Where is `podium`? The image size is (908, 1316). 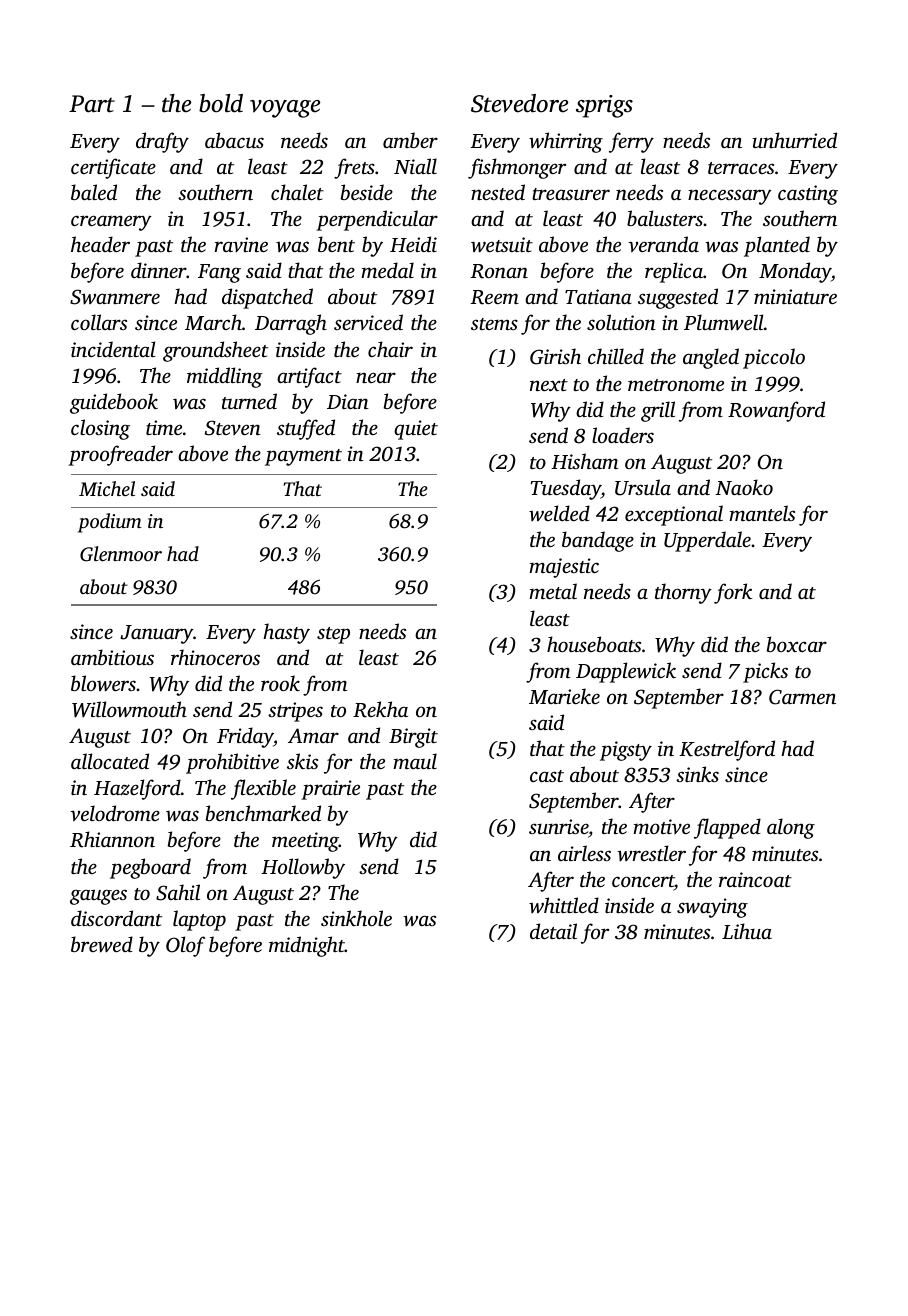 podium is located at coordinates (110, 523).
